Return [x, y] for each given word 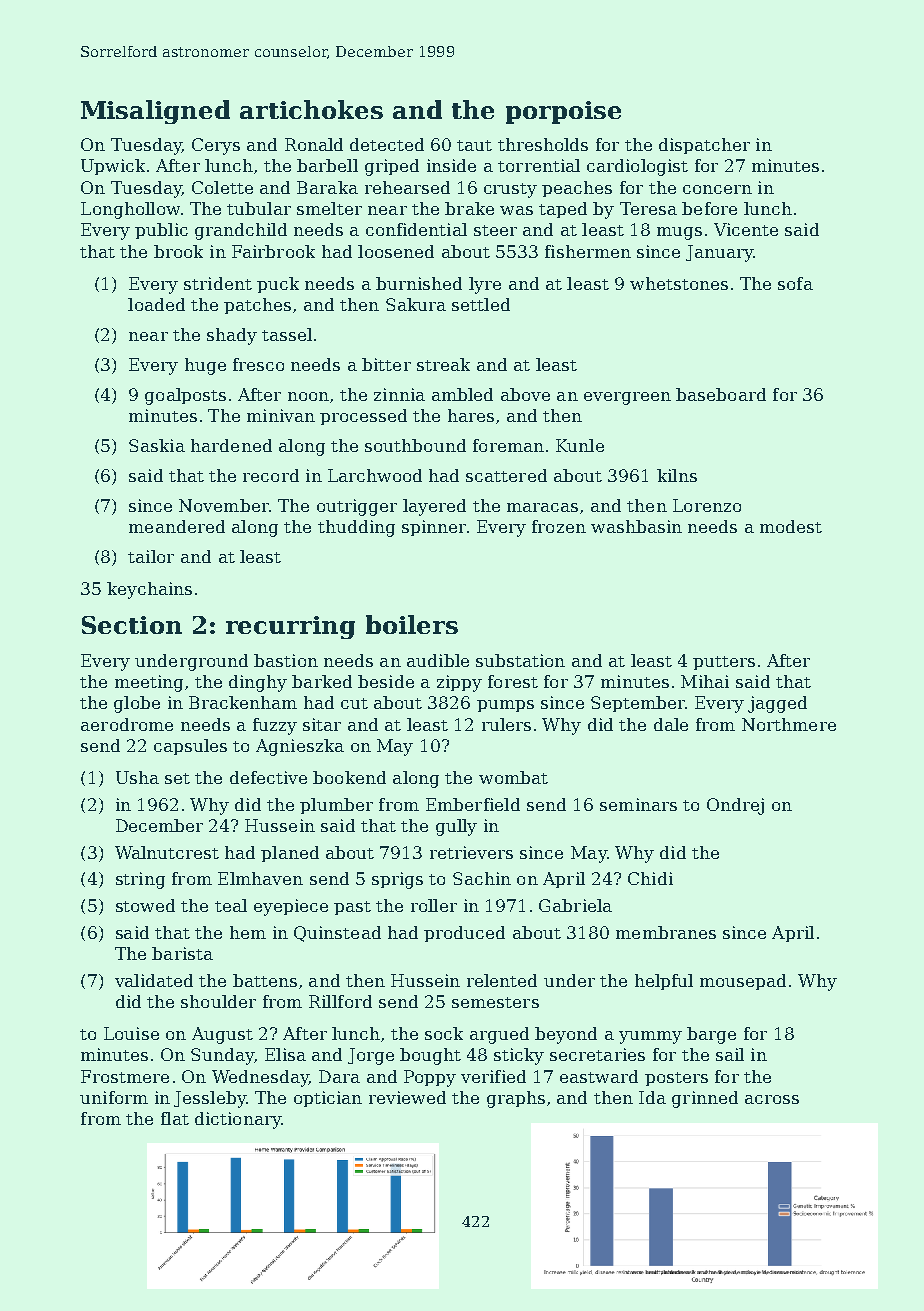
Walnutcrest [167, 852]
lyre [485, 285]
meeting [149, 683]
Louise [131, 1033]
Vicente [746, 229]
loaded [156, 304]
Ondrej [735, 806]
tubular [259, 208]
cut [354, 703]
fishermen [588, 251]
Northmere [789, 724]
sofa [795, 283]
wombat [513, 777]
